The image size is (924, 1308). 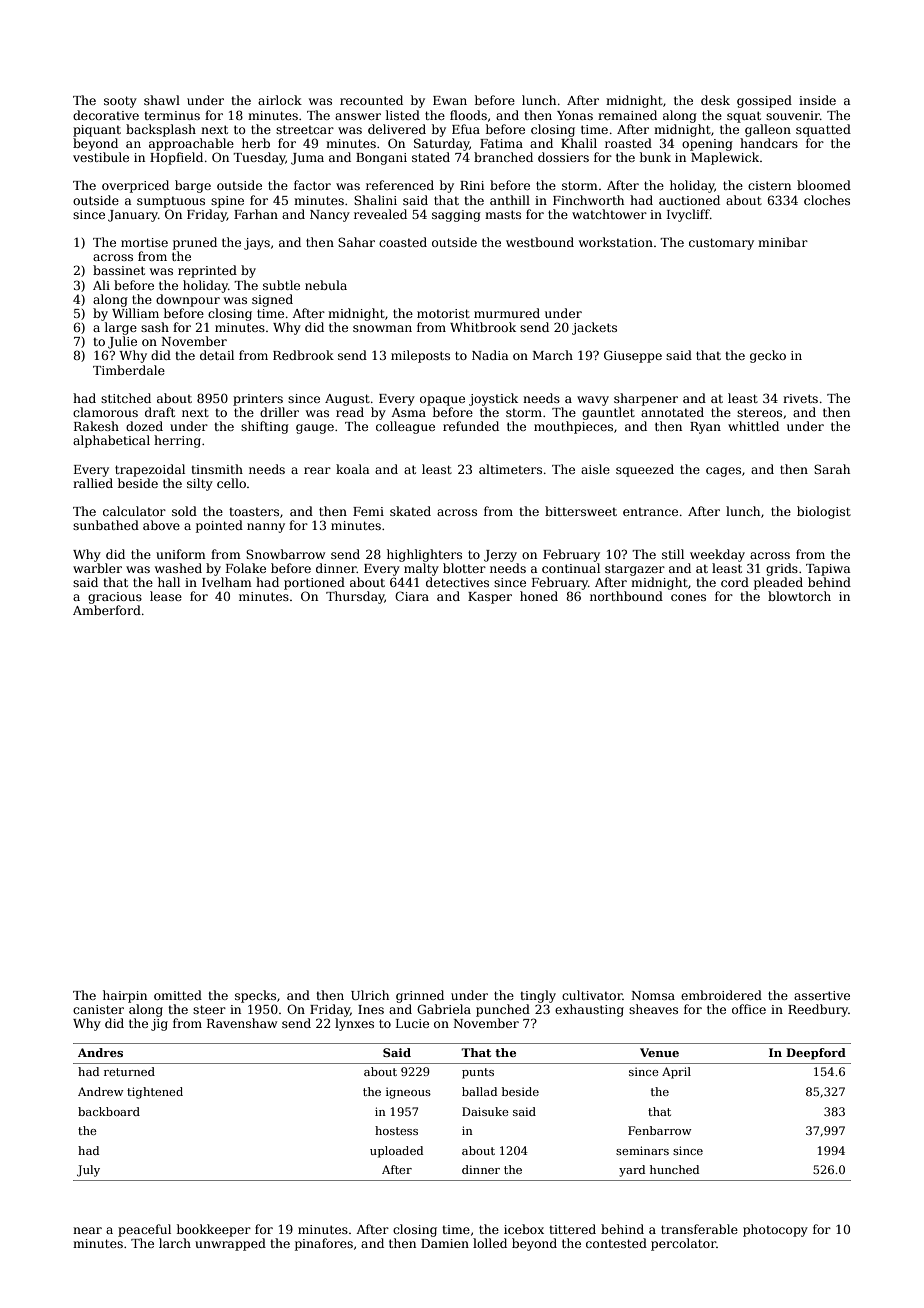 I want to click on punts, so click(x=478, y=1073).
